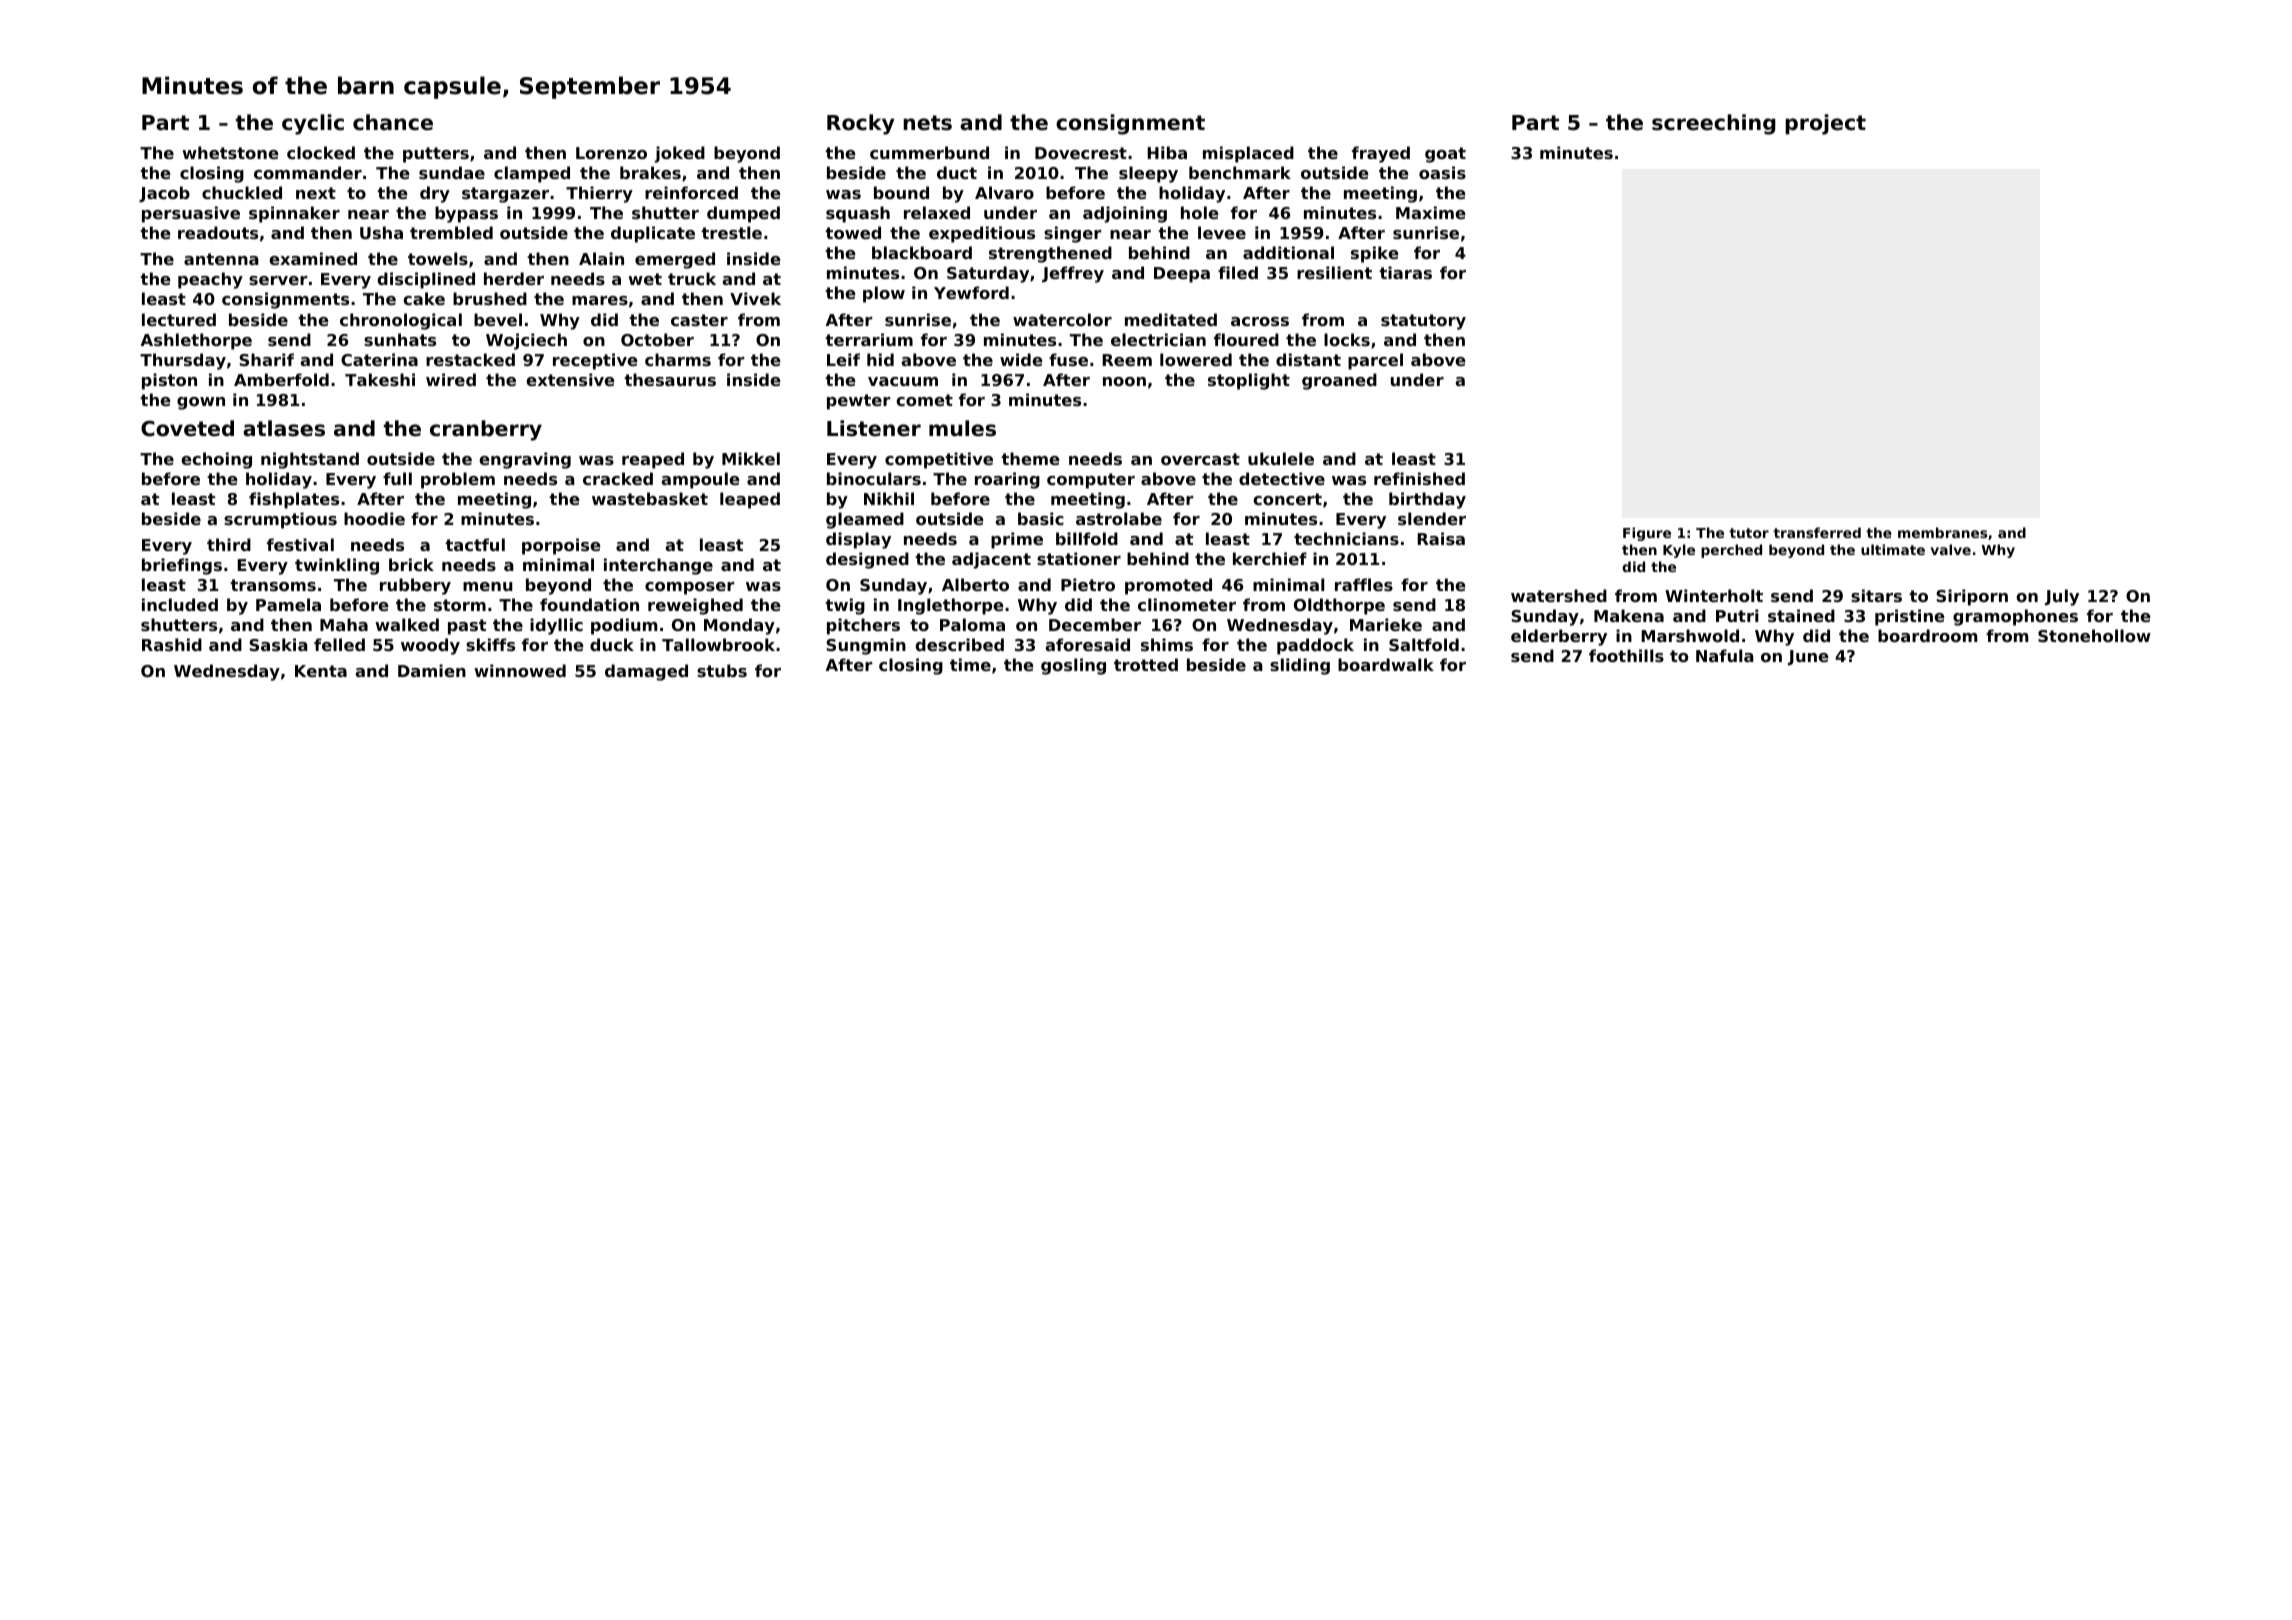 The image size is (2292, 1620). I want to click on whetstone, so click(230, 152).
